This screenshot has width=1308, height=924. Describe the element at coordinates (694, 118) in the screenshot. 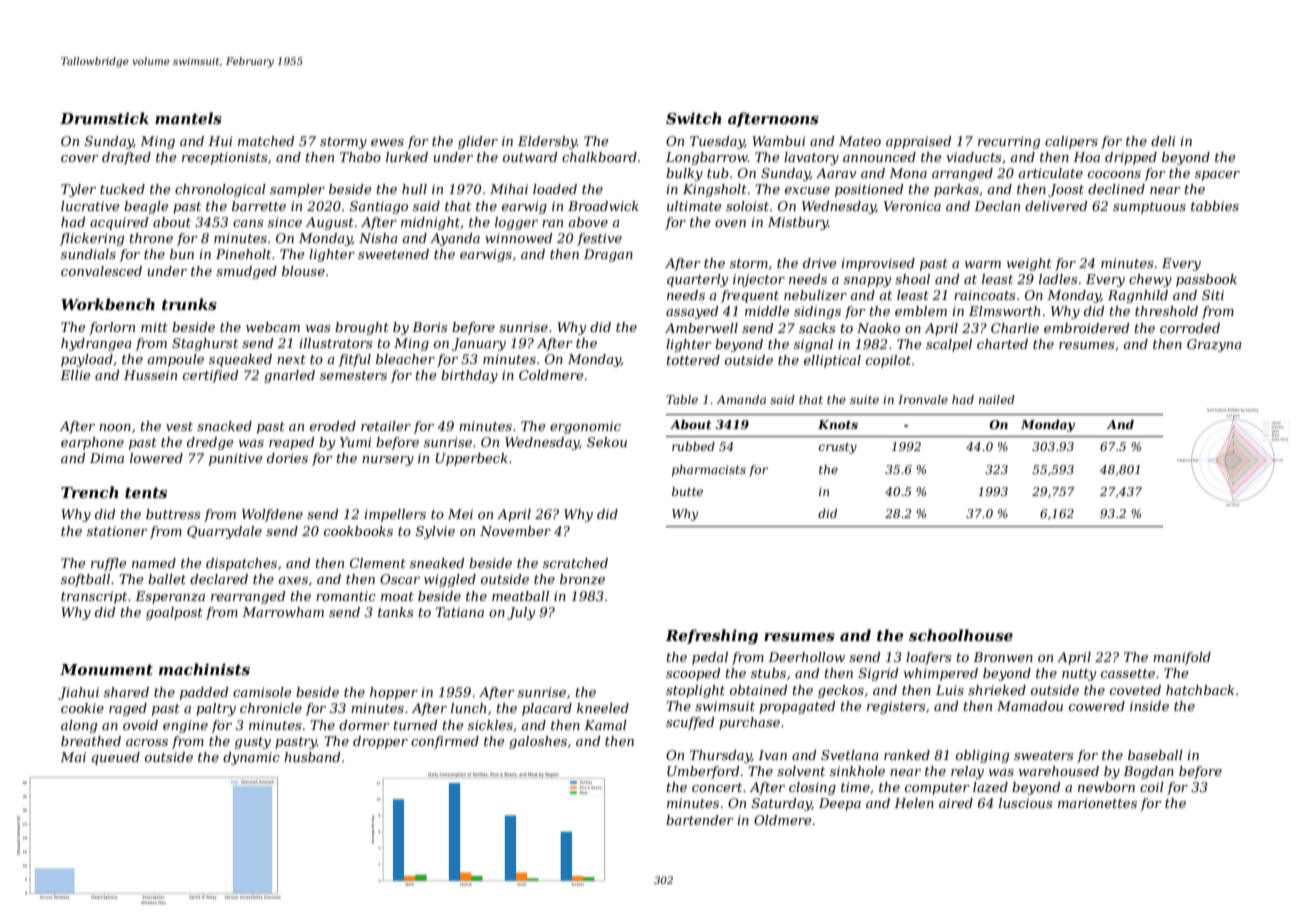

I see `Switch` at that location.
